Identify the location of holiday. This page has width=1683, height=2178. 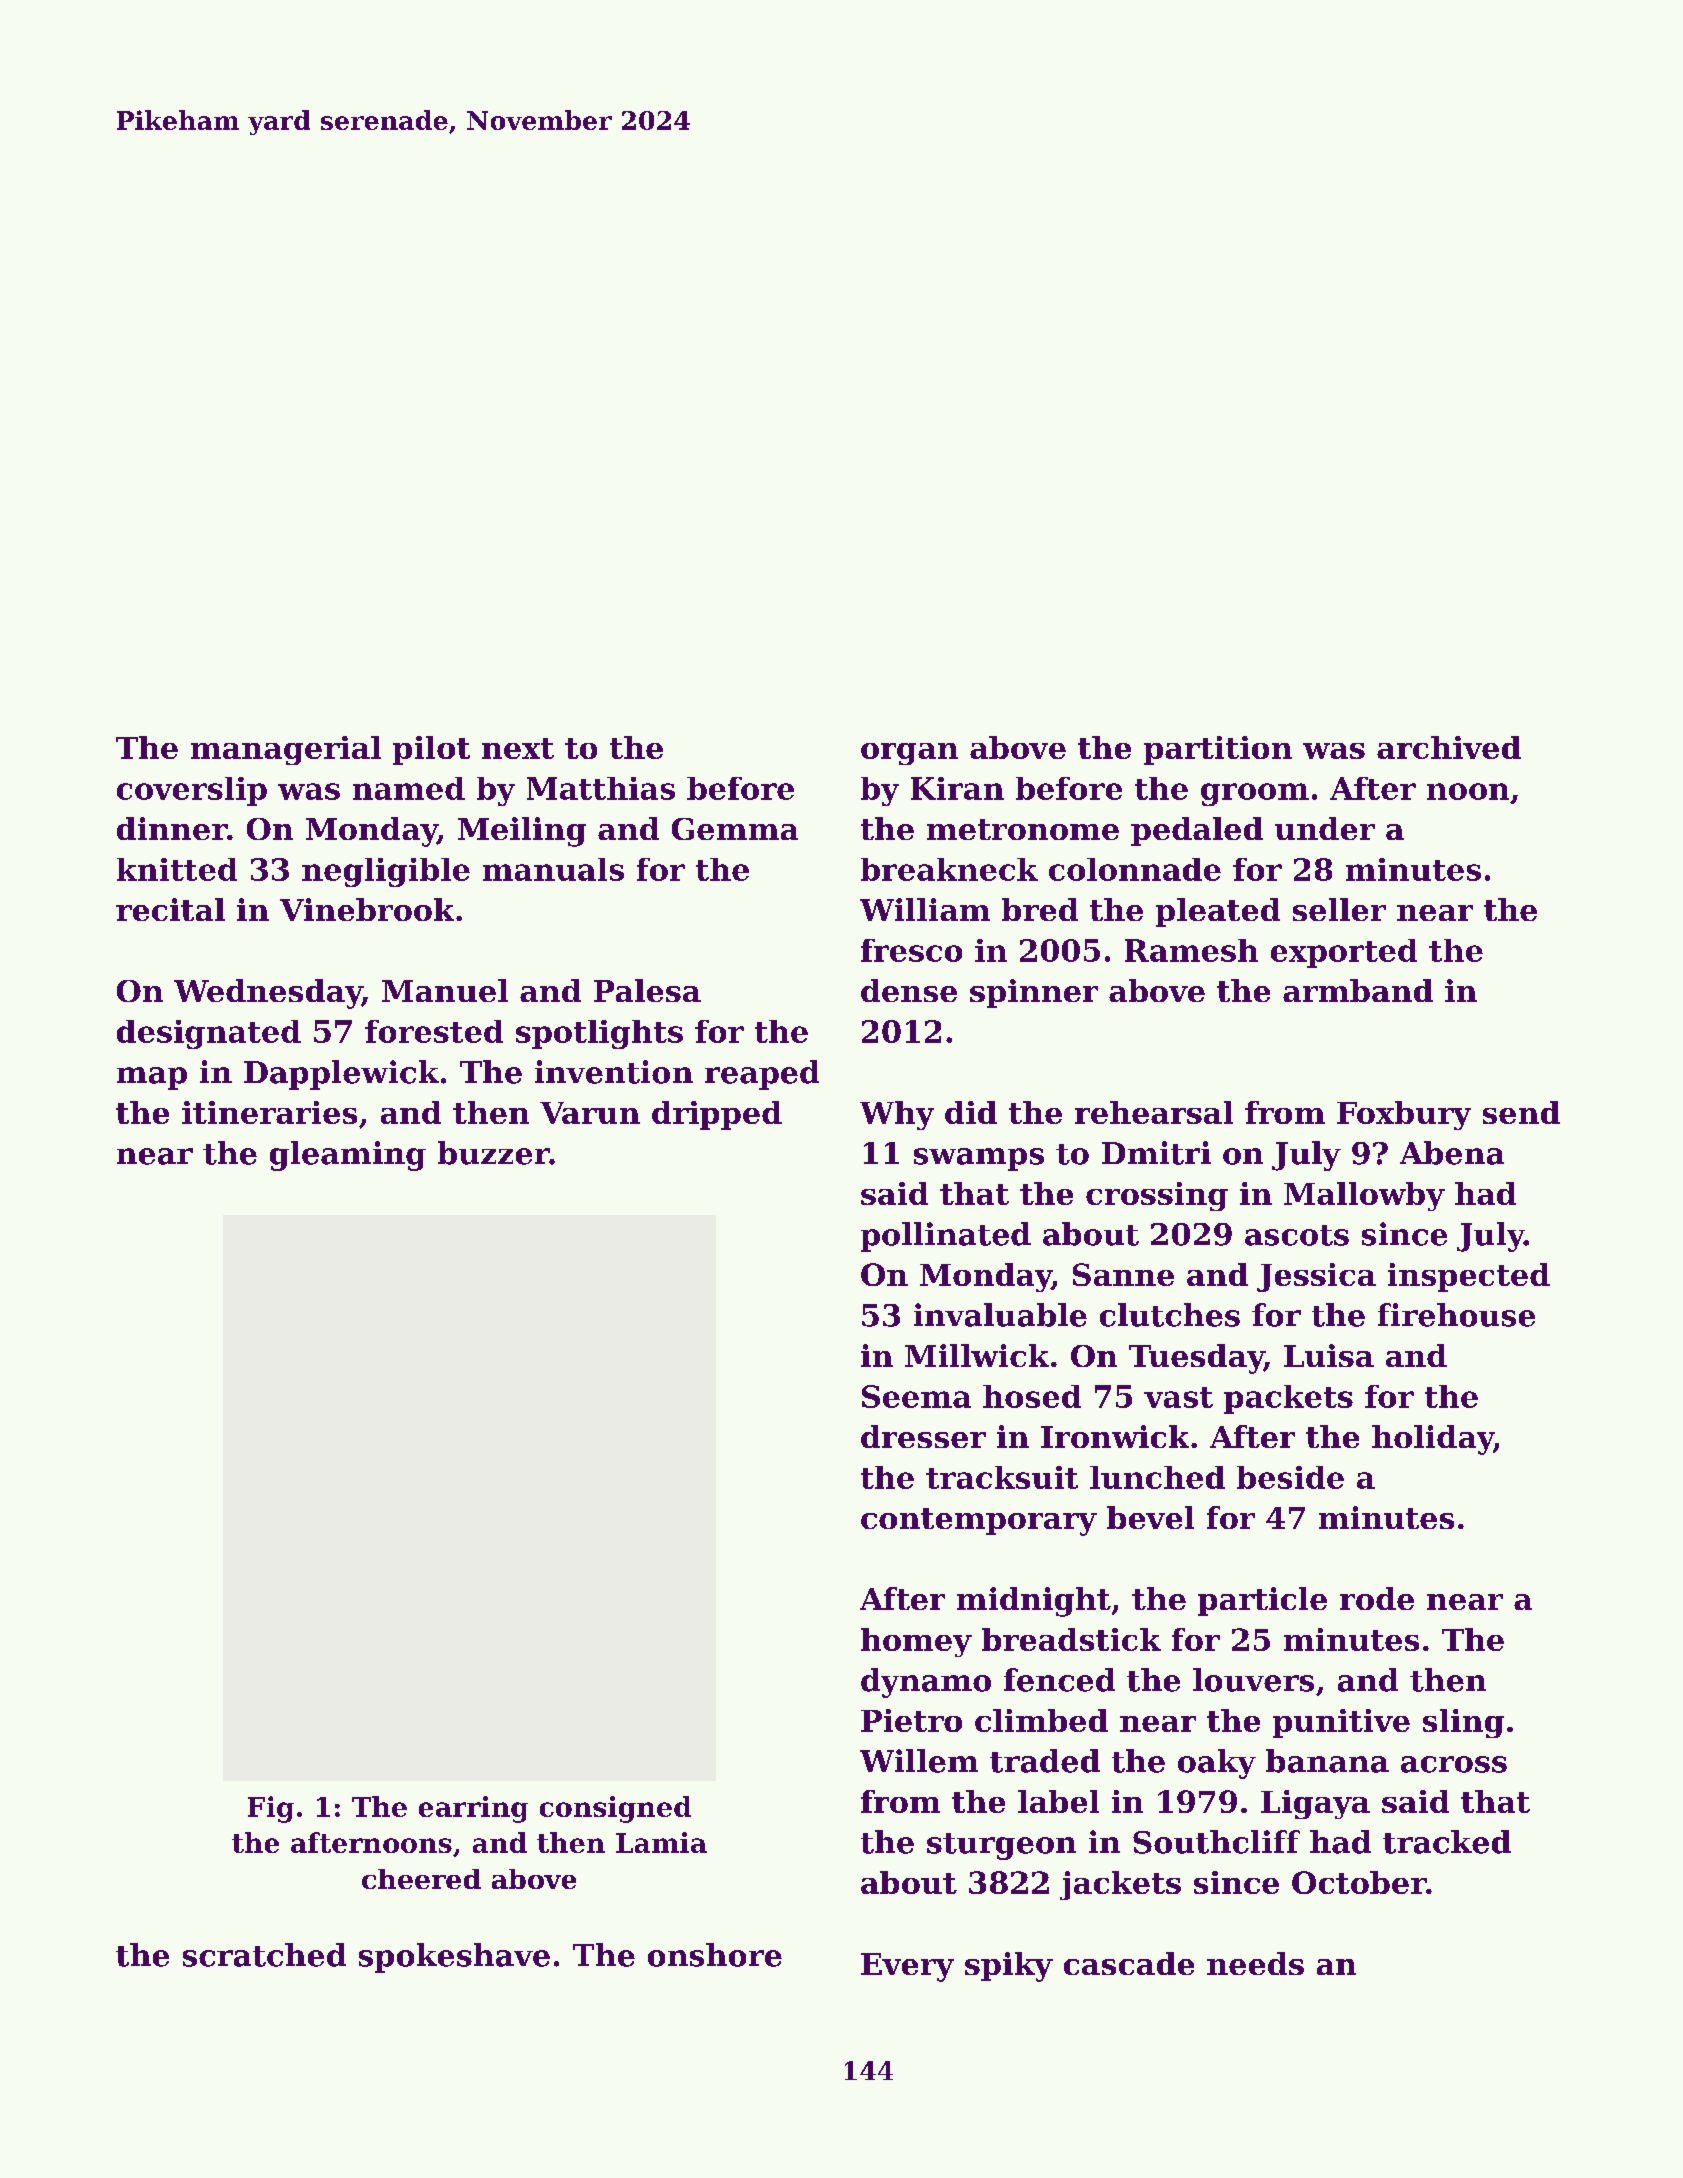
(1433, 1440).
